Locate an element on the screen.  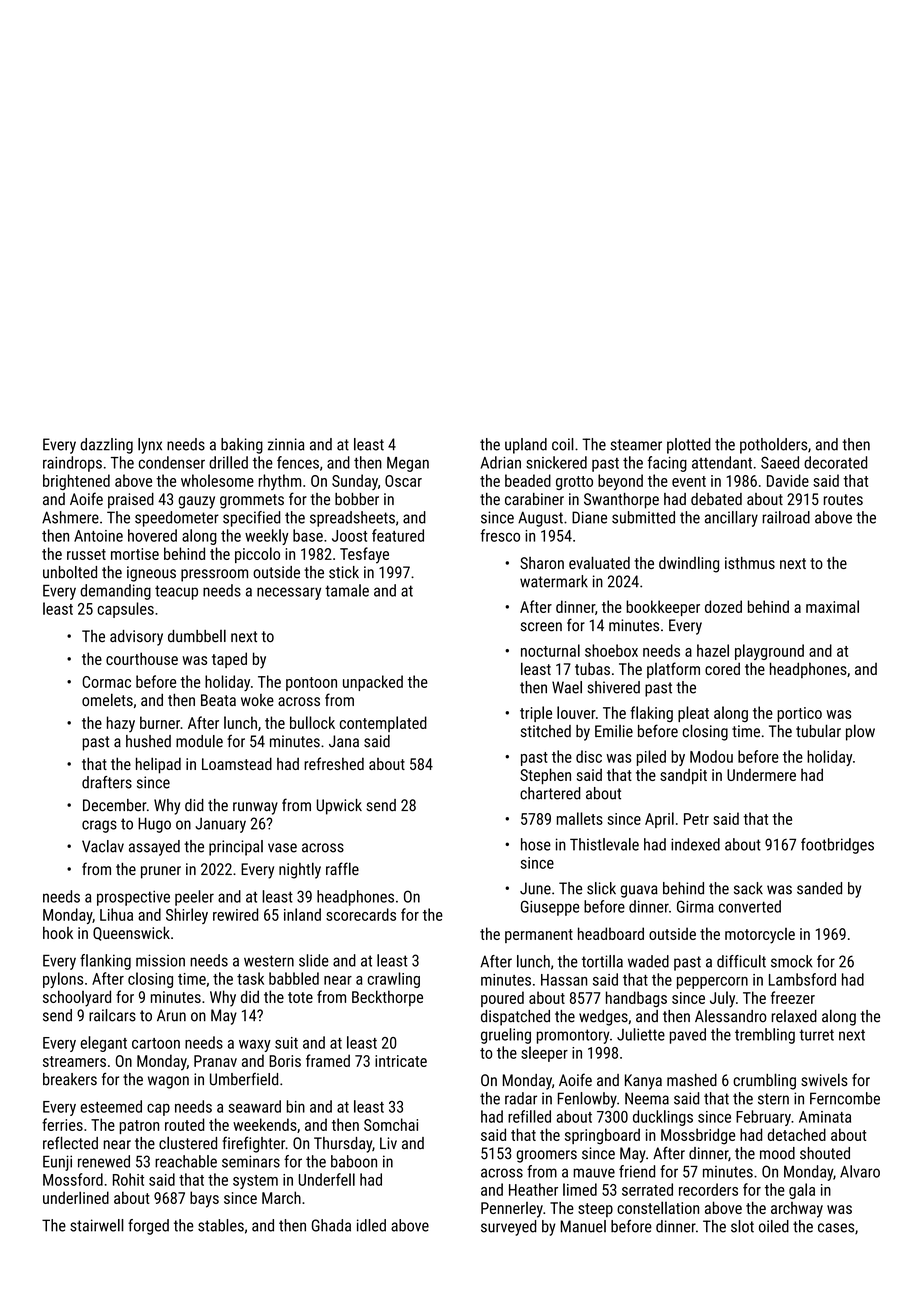
dazzling is located at coordinates (107, 446).
